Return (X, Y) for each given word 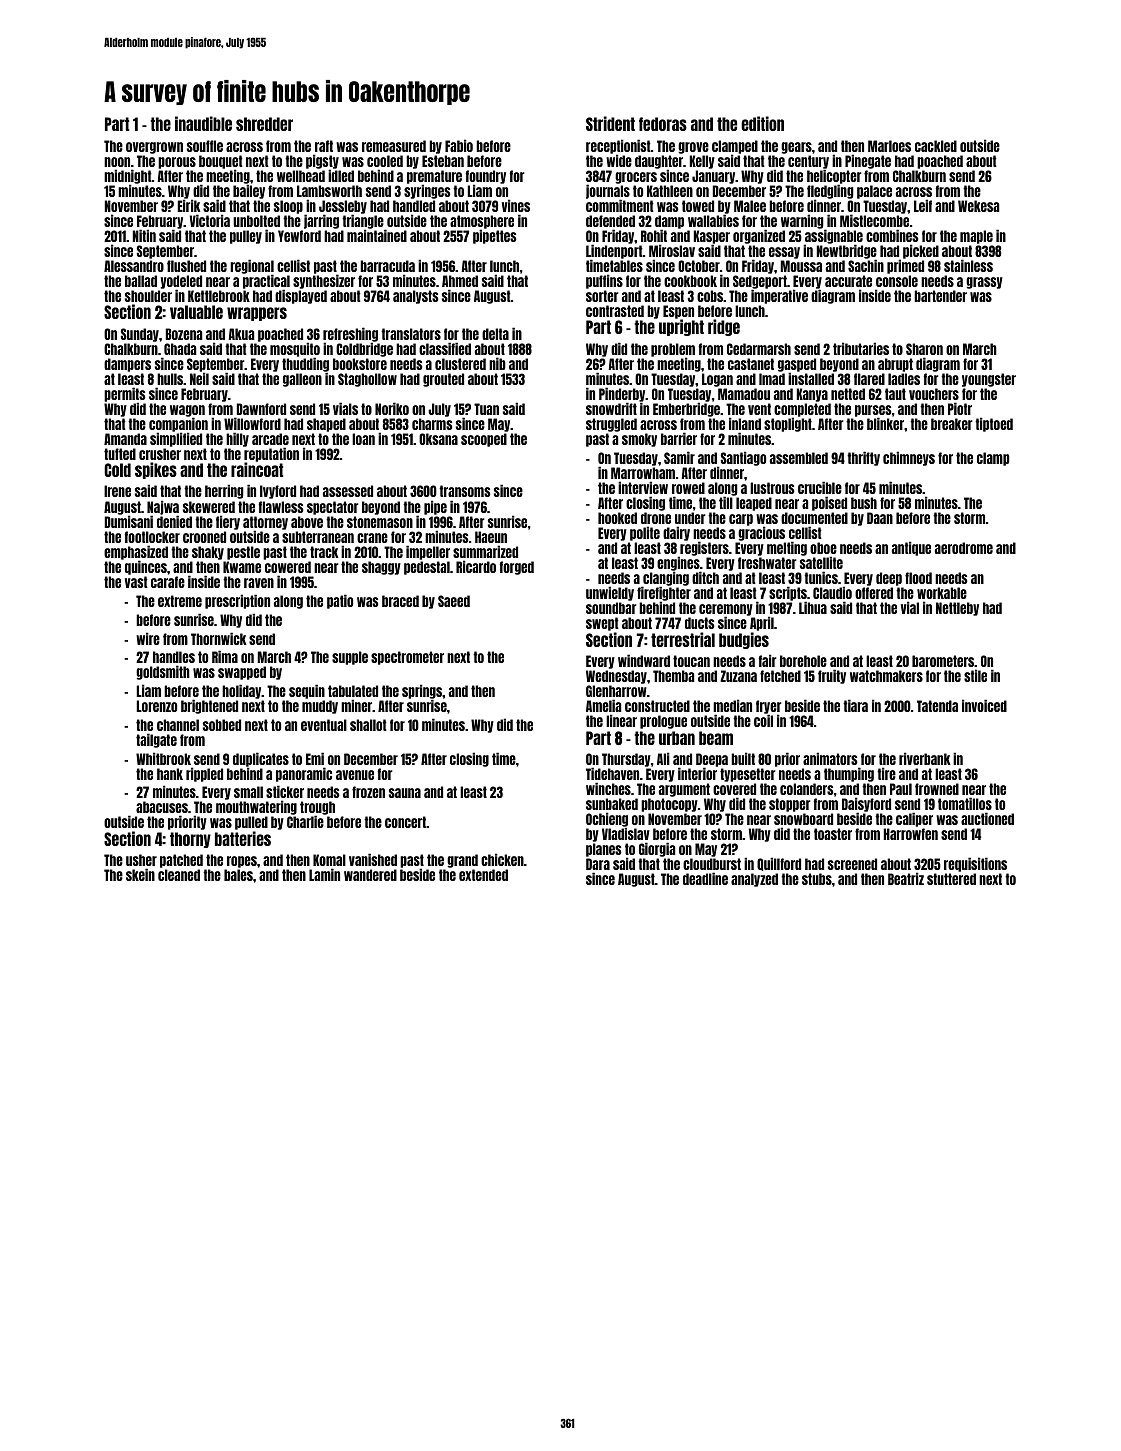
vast (136, 582)
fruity (832, 676)
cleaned (179, 875)
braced (400, 601)
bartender (940, 296)
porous (177, 163)
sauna (405, 793)
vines (516, 205)
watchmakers (886, 676)
